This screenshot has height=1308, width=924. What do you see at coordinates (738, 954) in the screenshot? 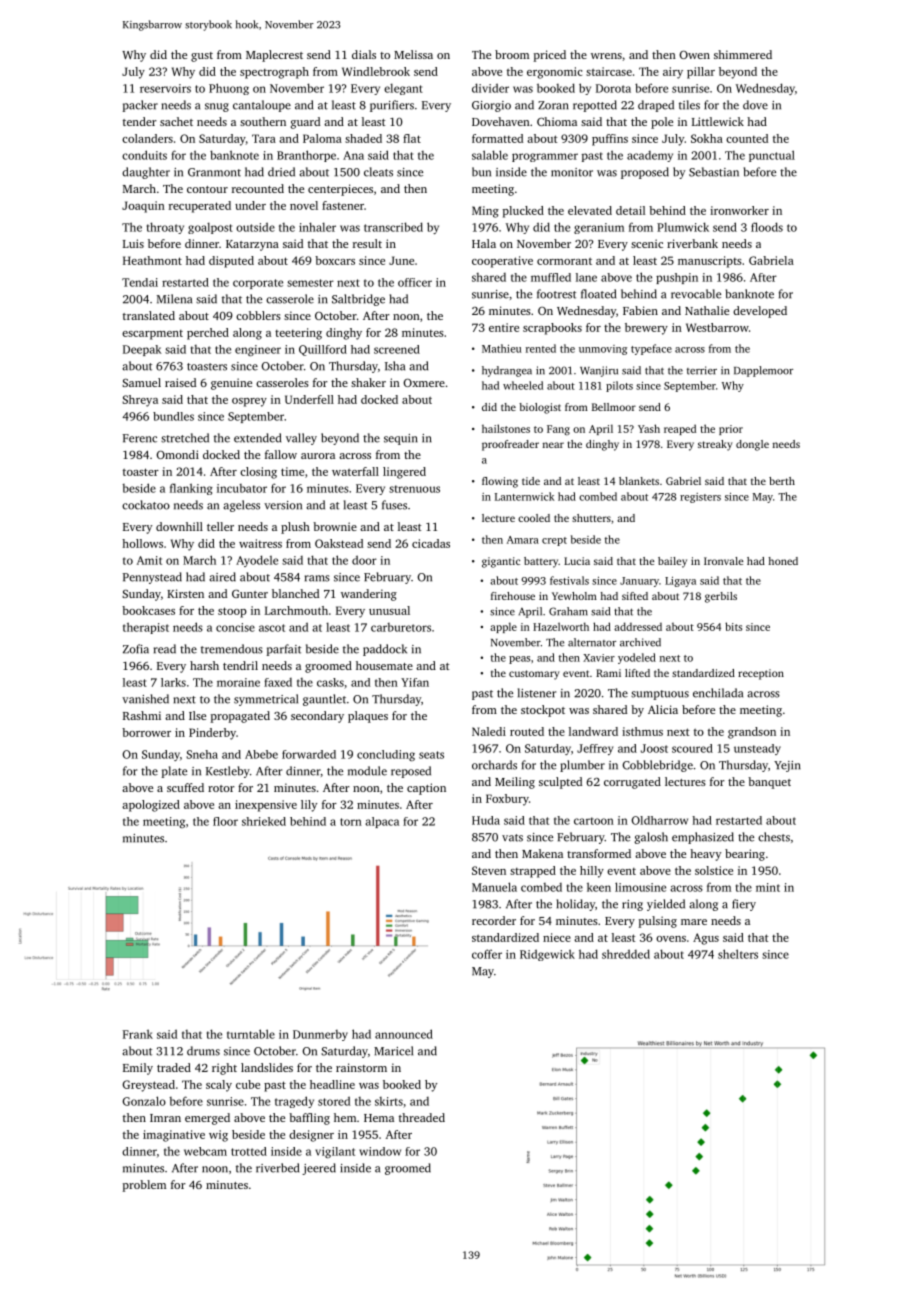
I see `shelters` at bounding box center [738, 954].
